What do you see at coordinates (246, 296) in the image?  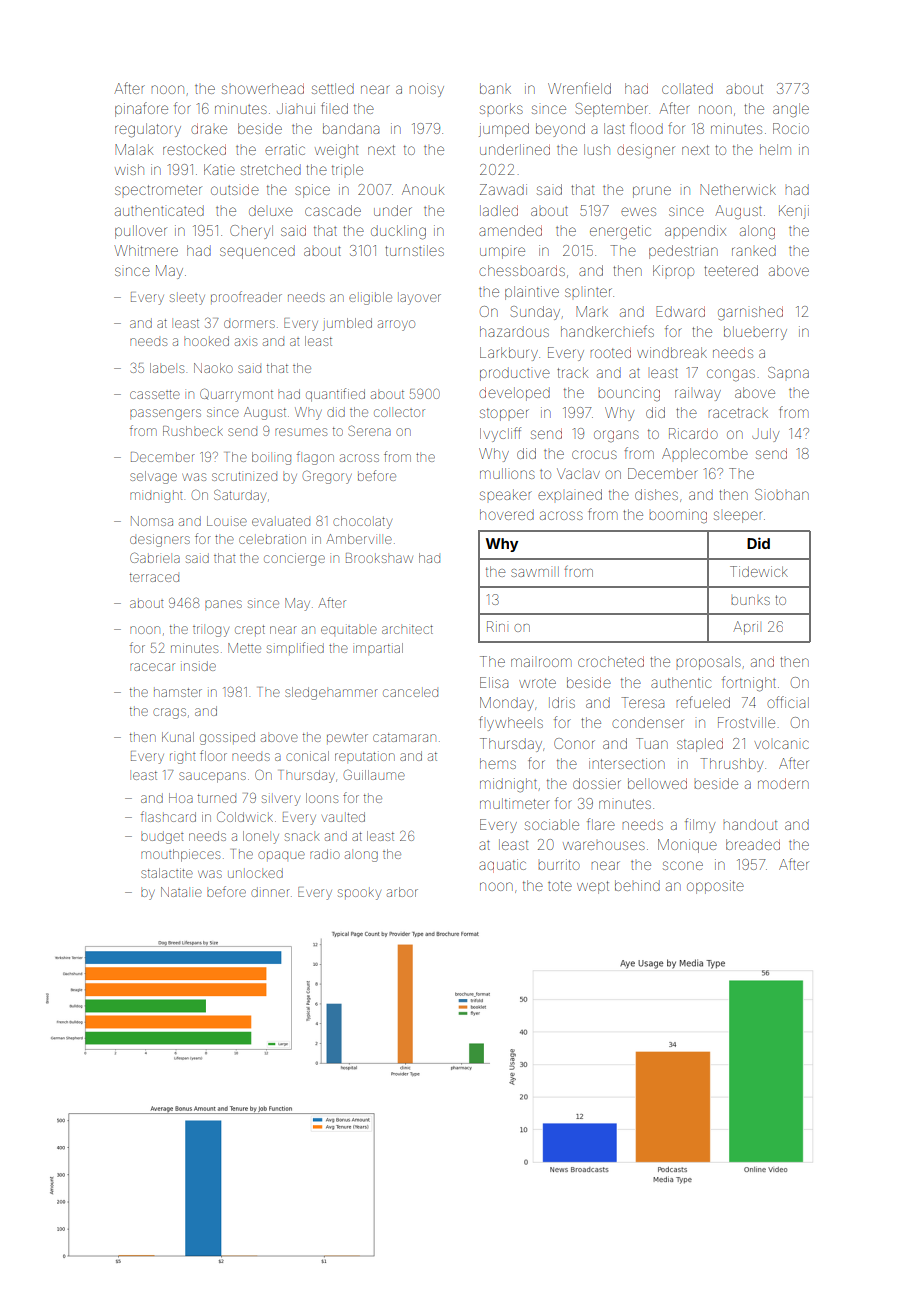 I see `proofreader` at bounding box center [246, 296].
